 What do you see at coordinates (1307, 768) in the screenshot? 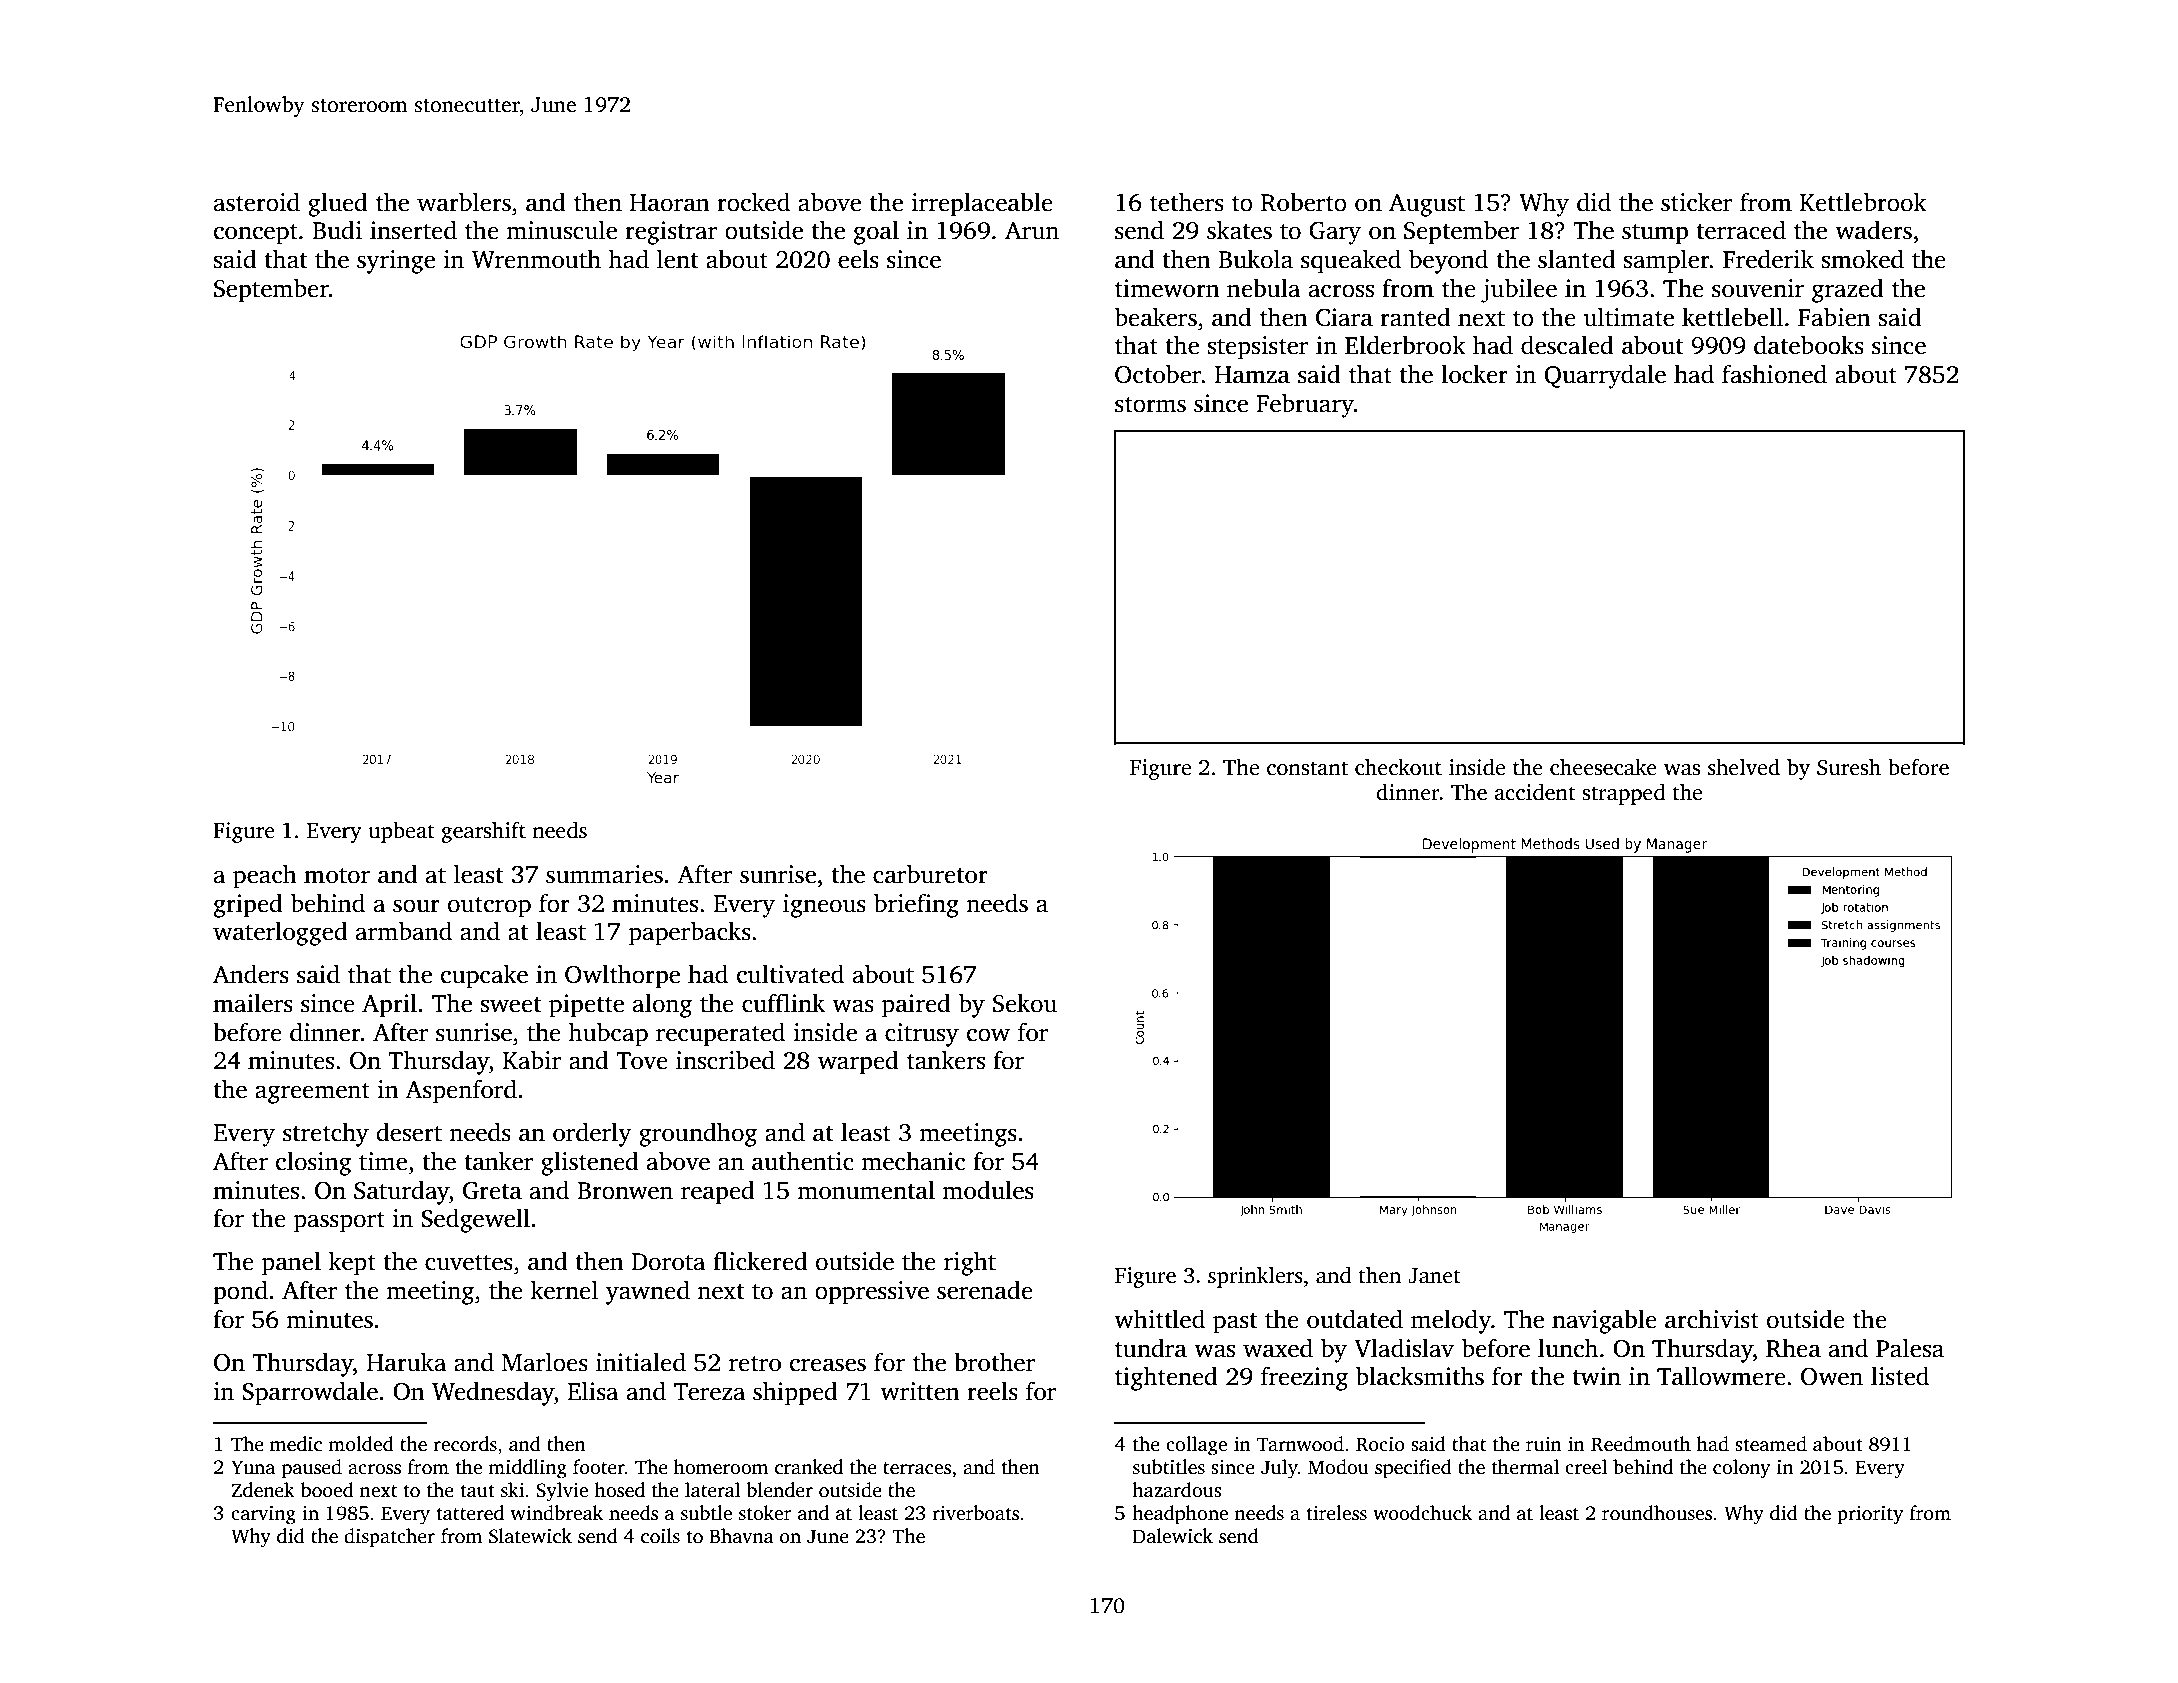
I see `constant` at bounding box center [1307, 768].
